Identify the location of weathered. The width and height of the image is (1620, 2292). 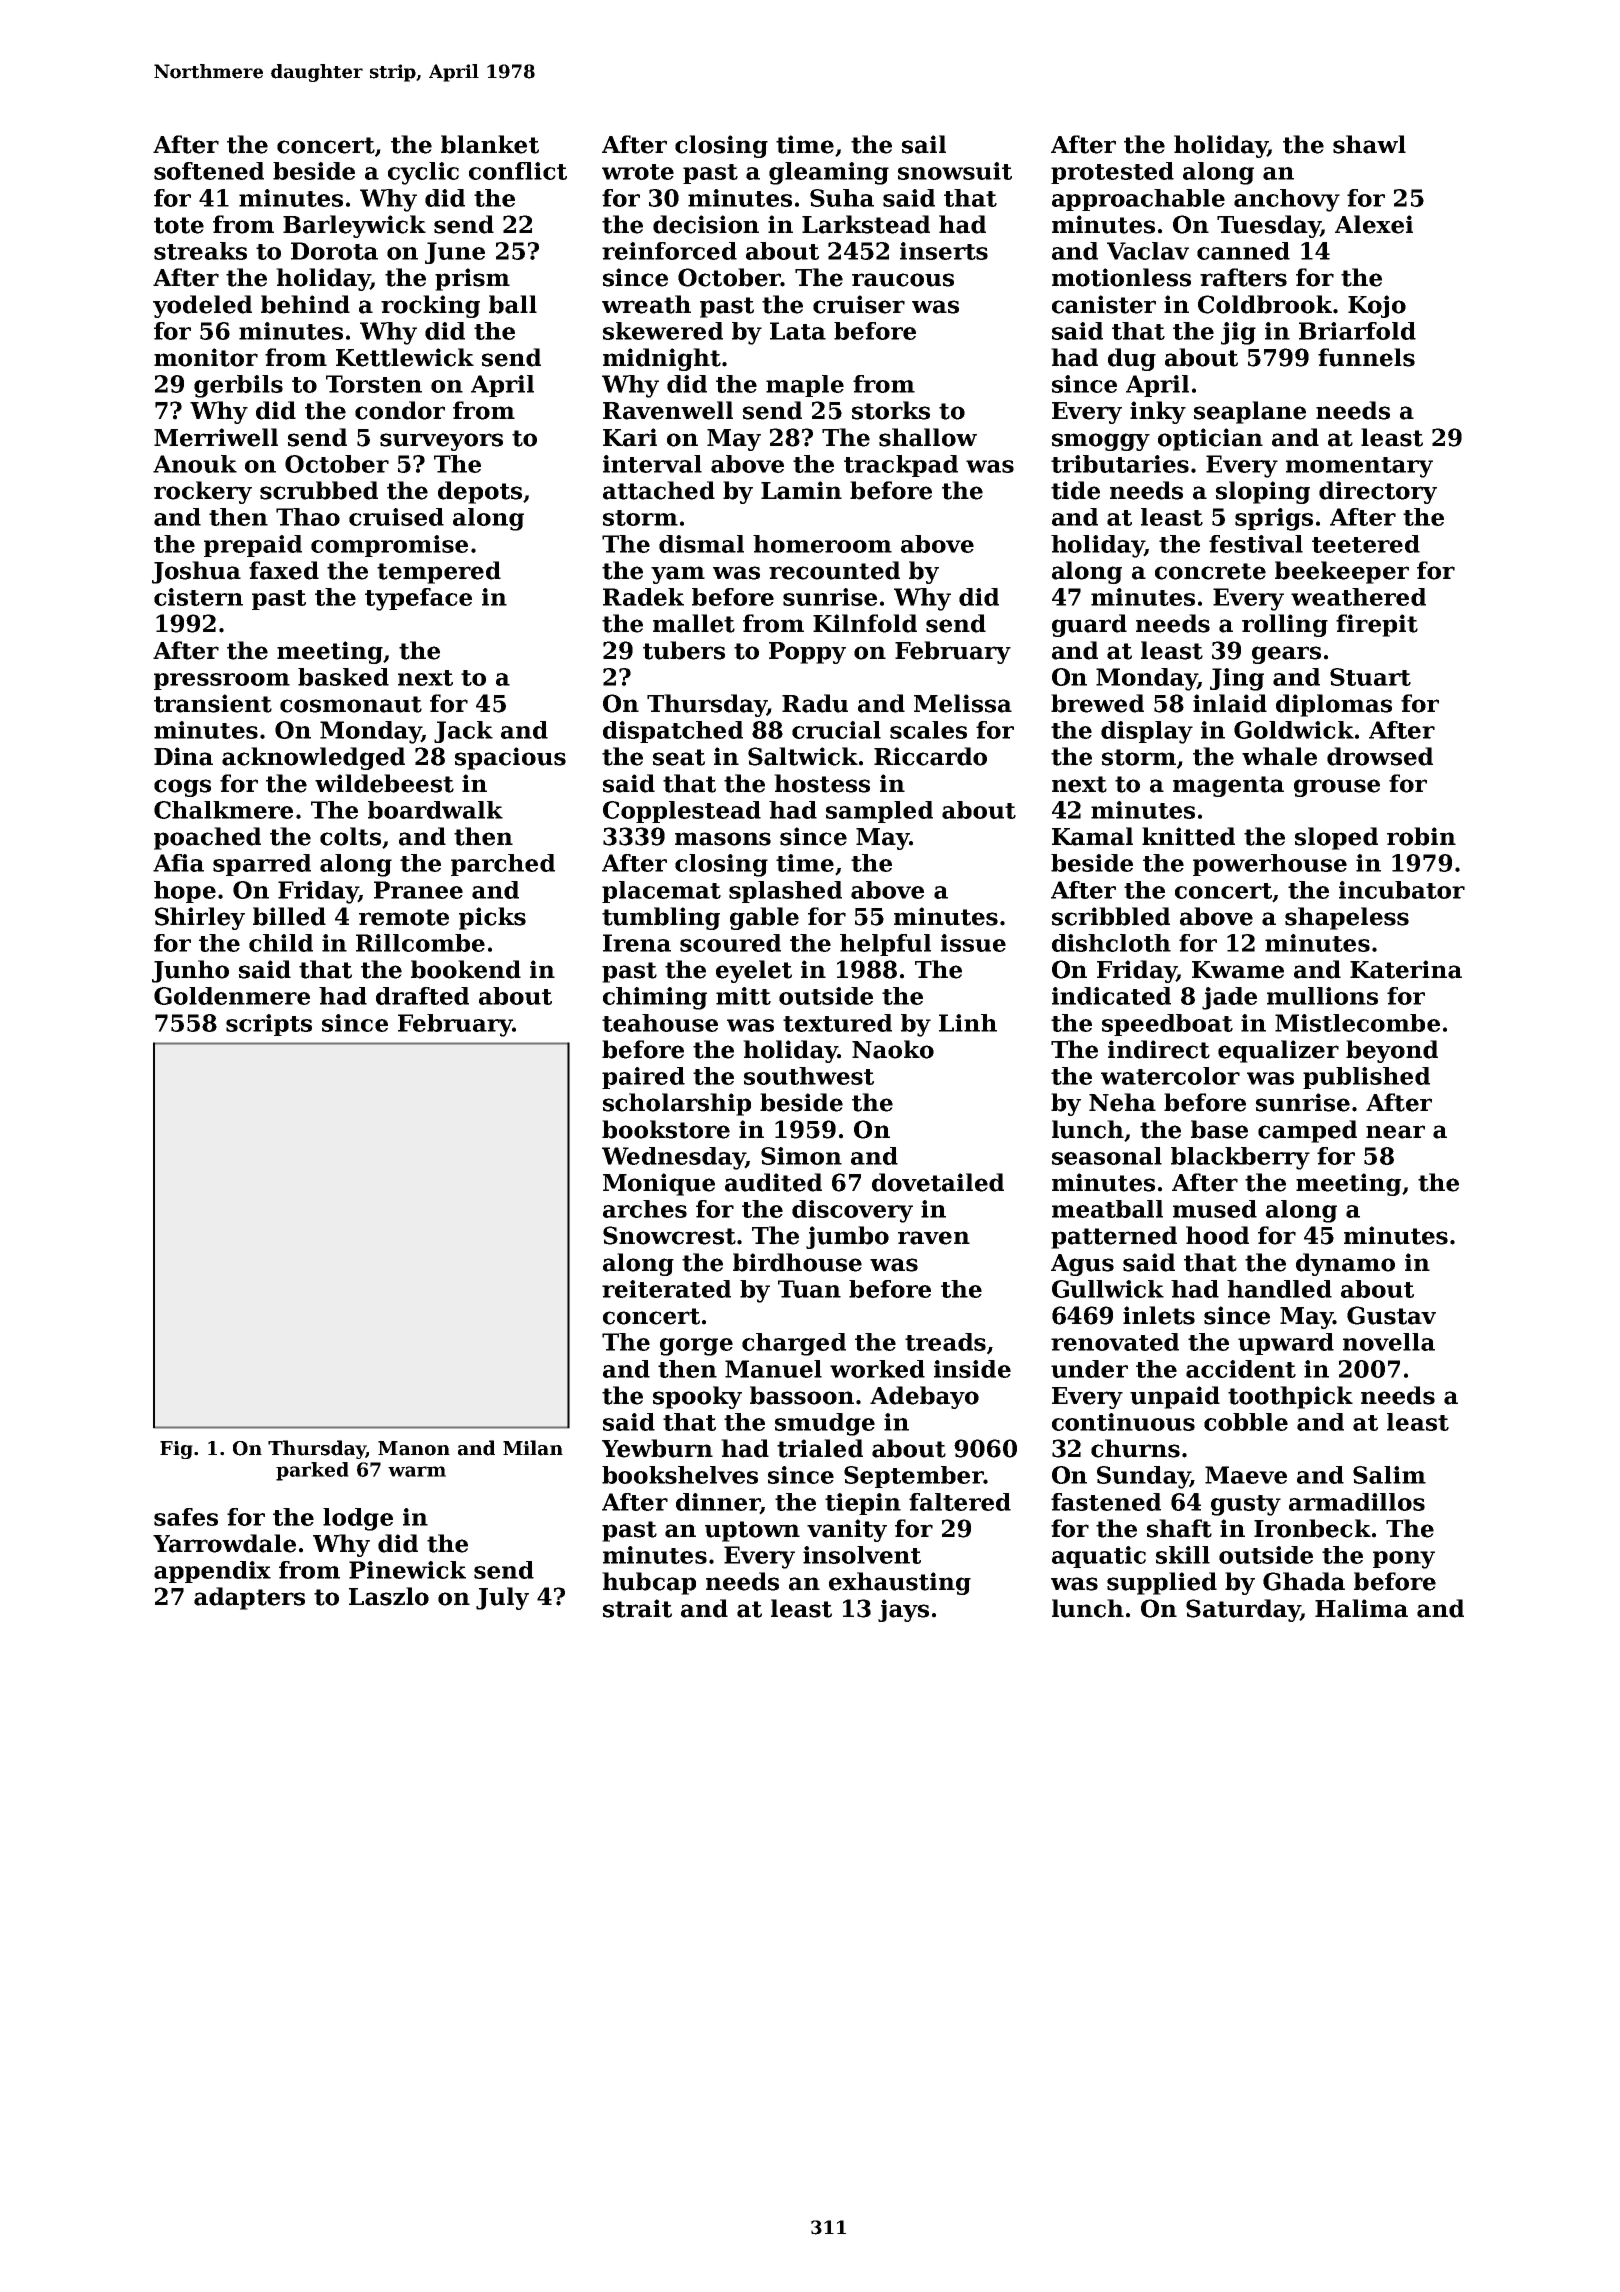
(1358, 597).
